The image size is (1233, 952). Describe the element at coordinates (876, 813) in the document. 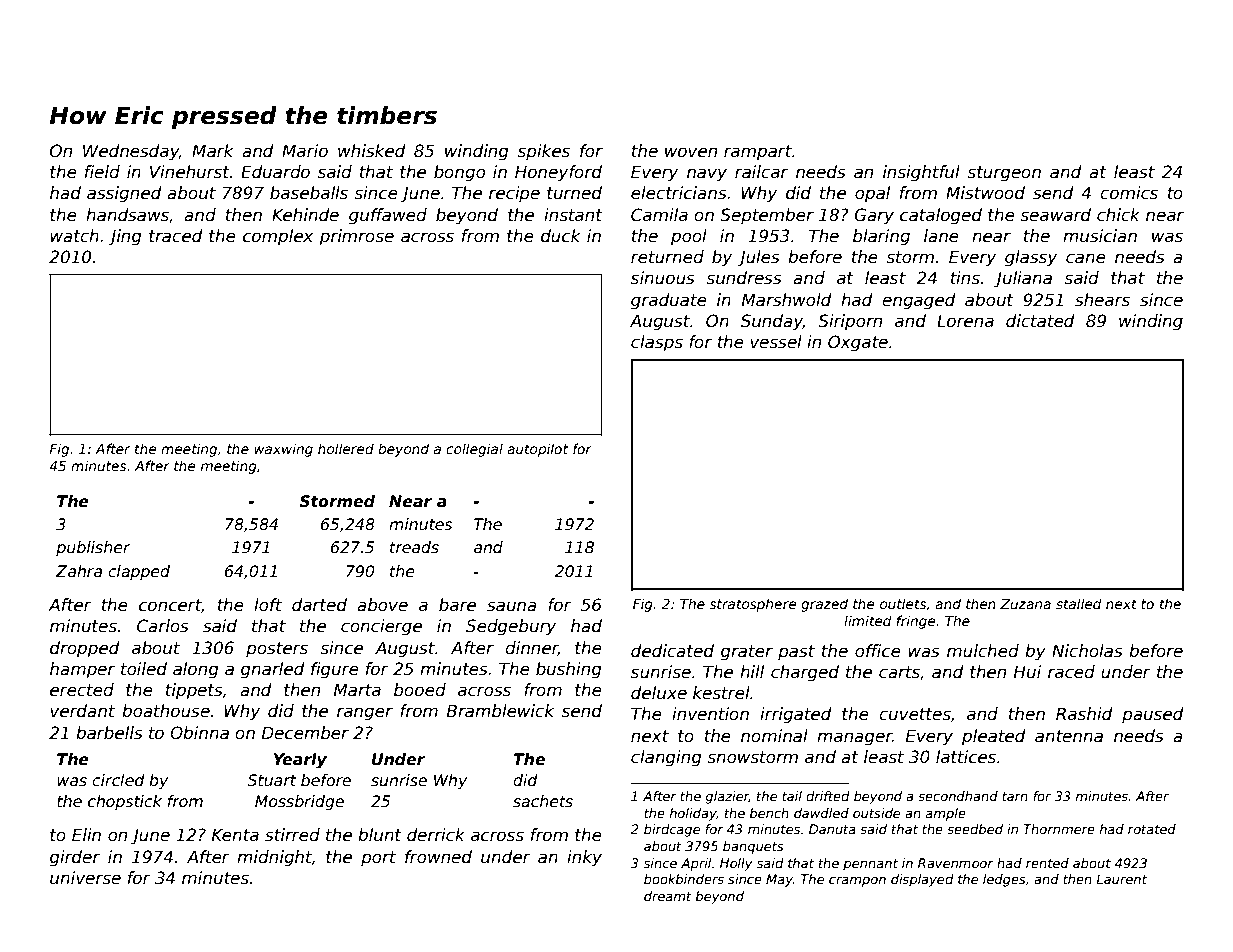

I see `outside` at that location.
